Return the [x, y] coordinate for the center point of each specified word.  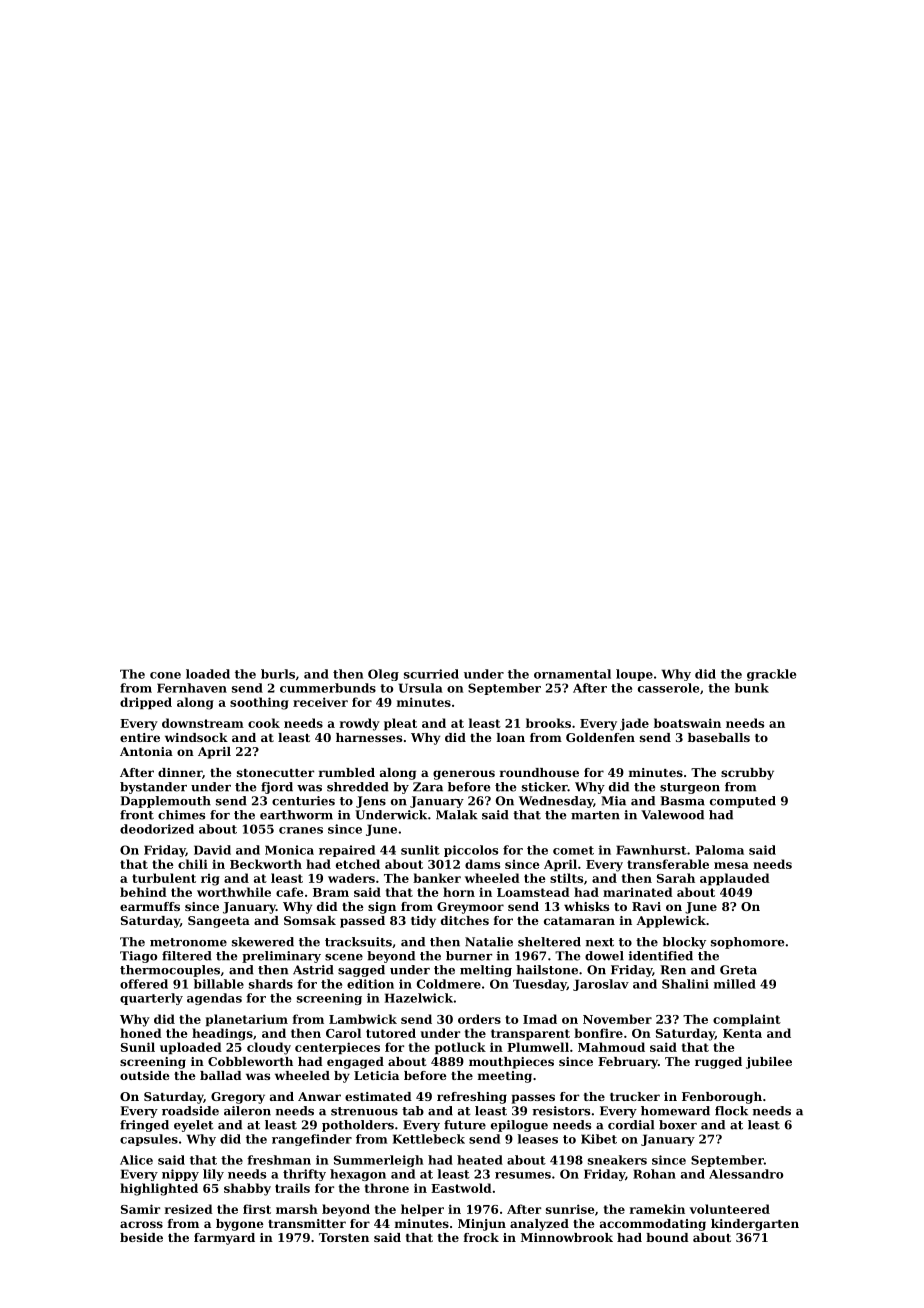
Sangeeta [219, 922]
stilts [566, 878]
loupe [634, 675]
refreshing [472, 1098]
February [628, 1063]
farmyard [224, 1239]
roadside [190, 1111]
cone [165, 675]
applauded [735, 879]
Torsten [344, 1237]
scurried [431, 674]
